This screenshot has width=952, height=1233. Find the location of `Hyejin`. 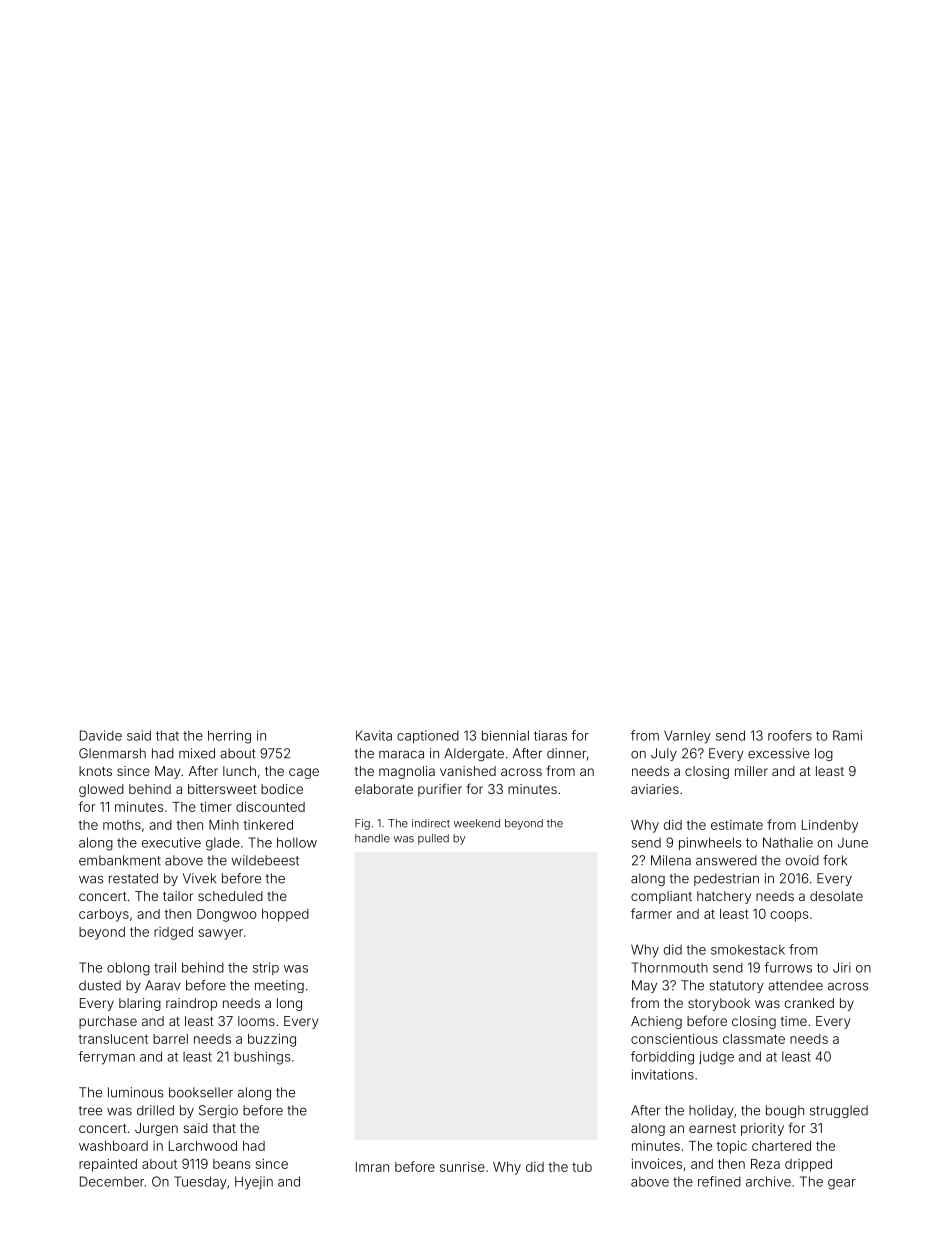

Hyejin is located at coordinates (254, 1183).
